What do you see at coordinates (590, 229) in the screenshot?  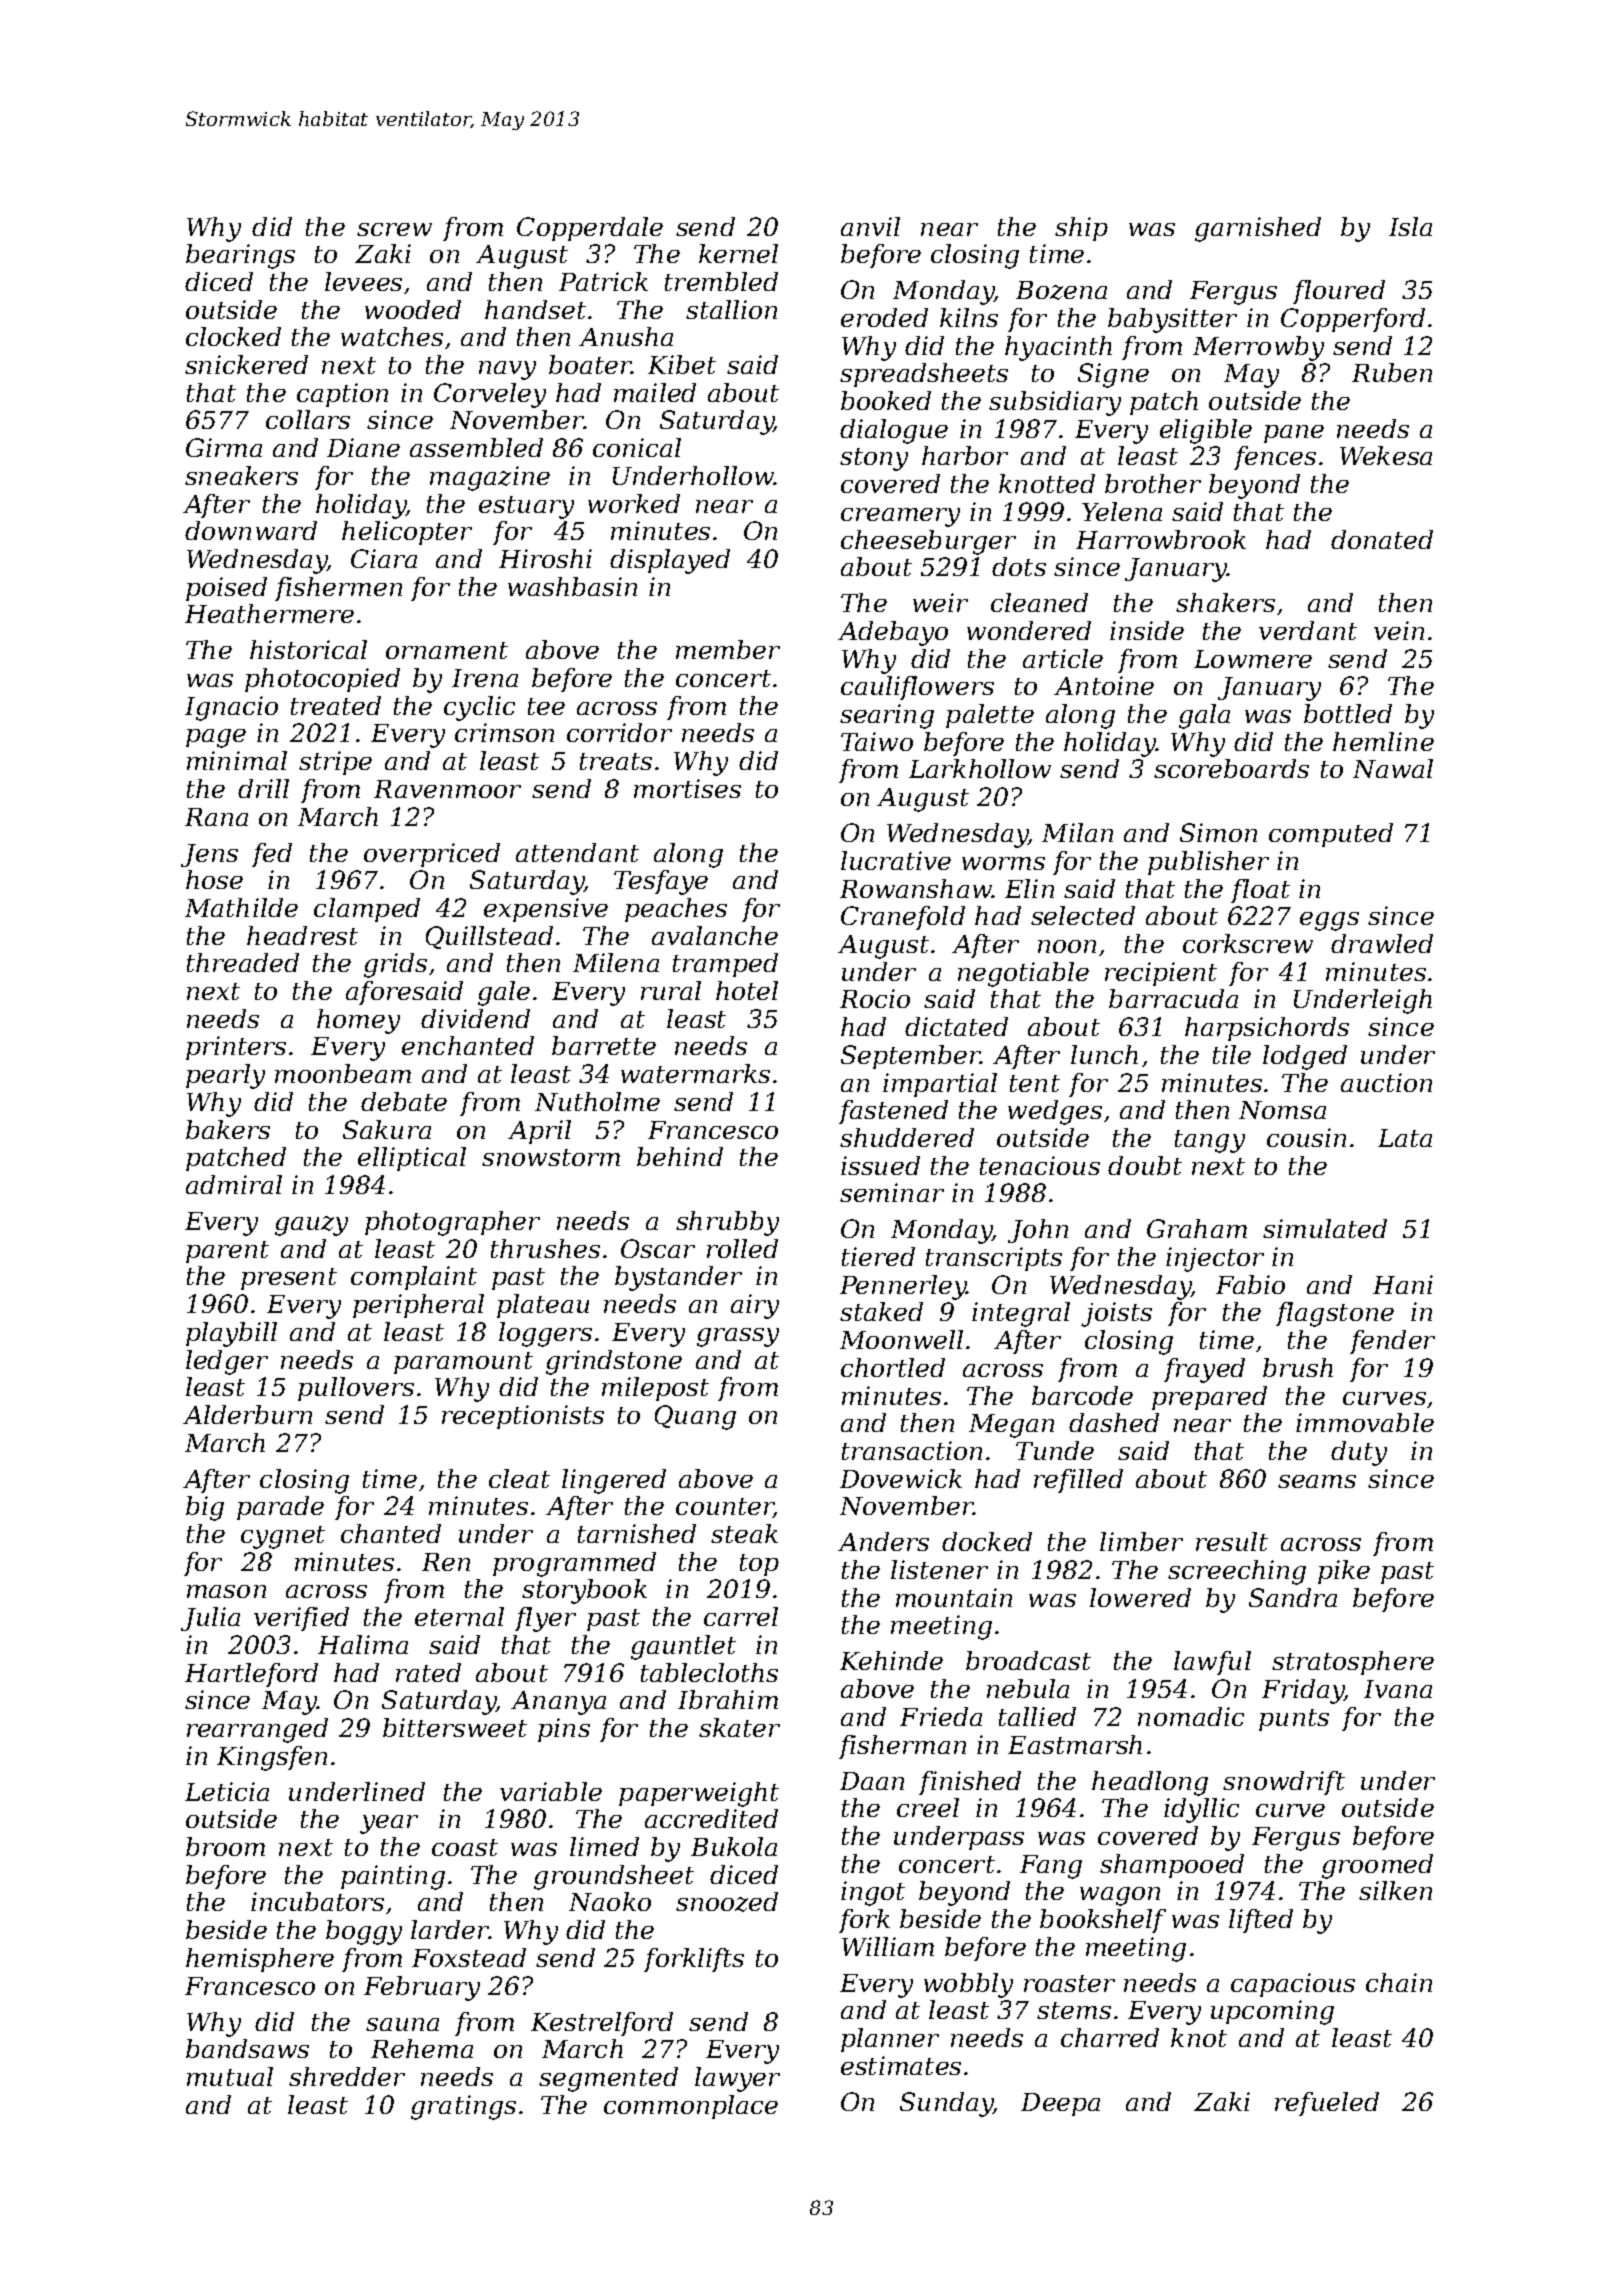 I see `Copperdale` at bounding box center [590, 229].
